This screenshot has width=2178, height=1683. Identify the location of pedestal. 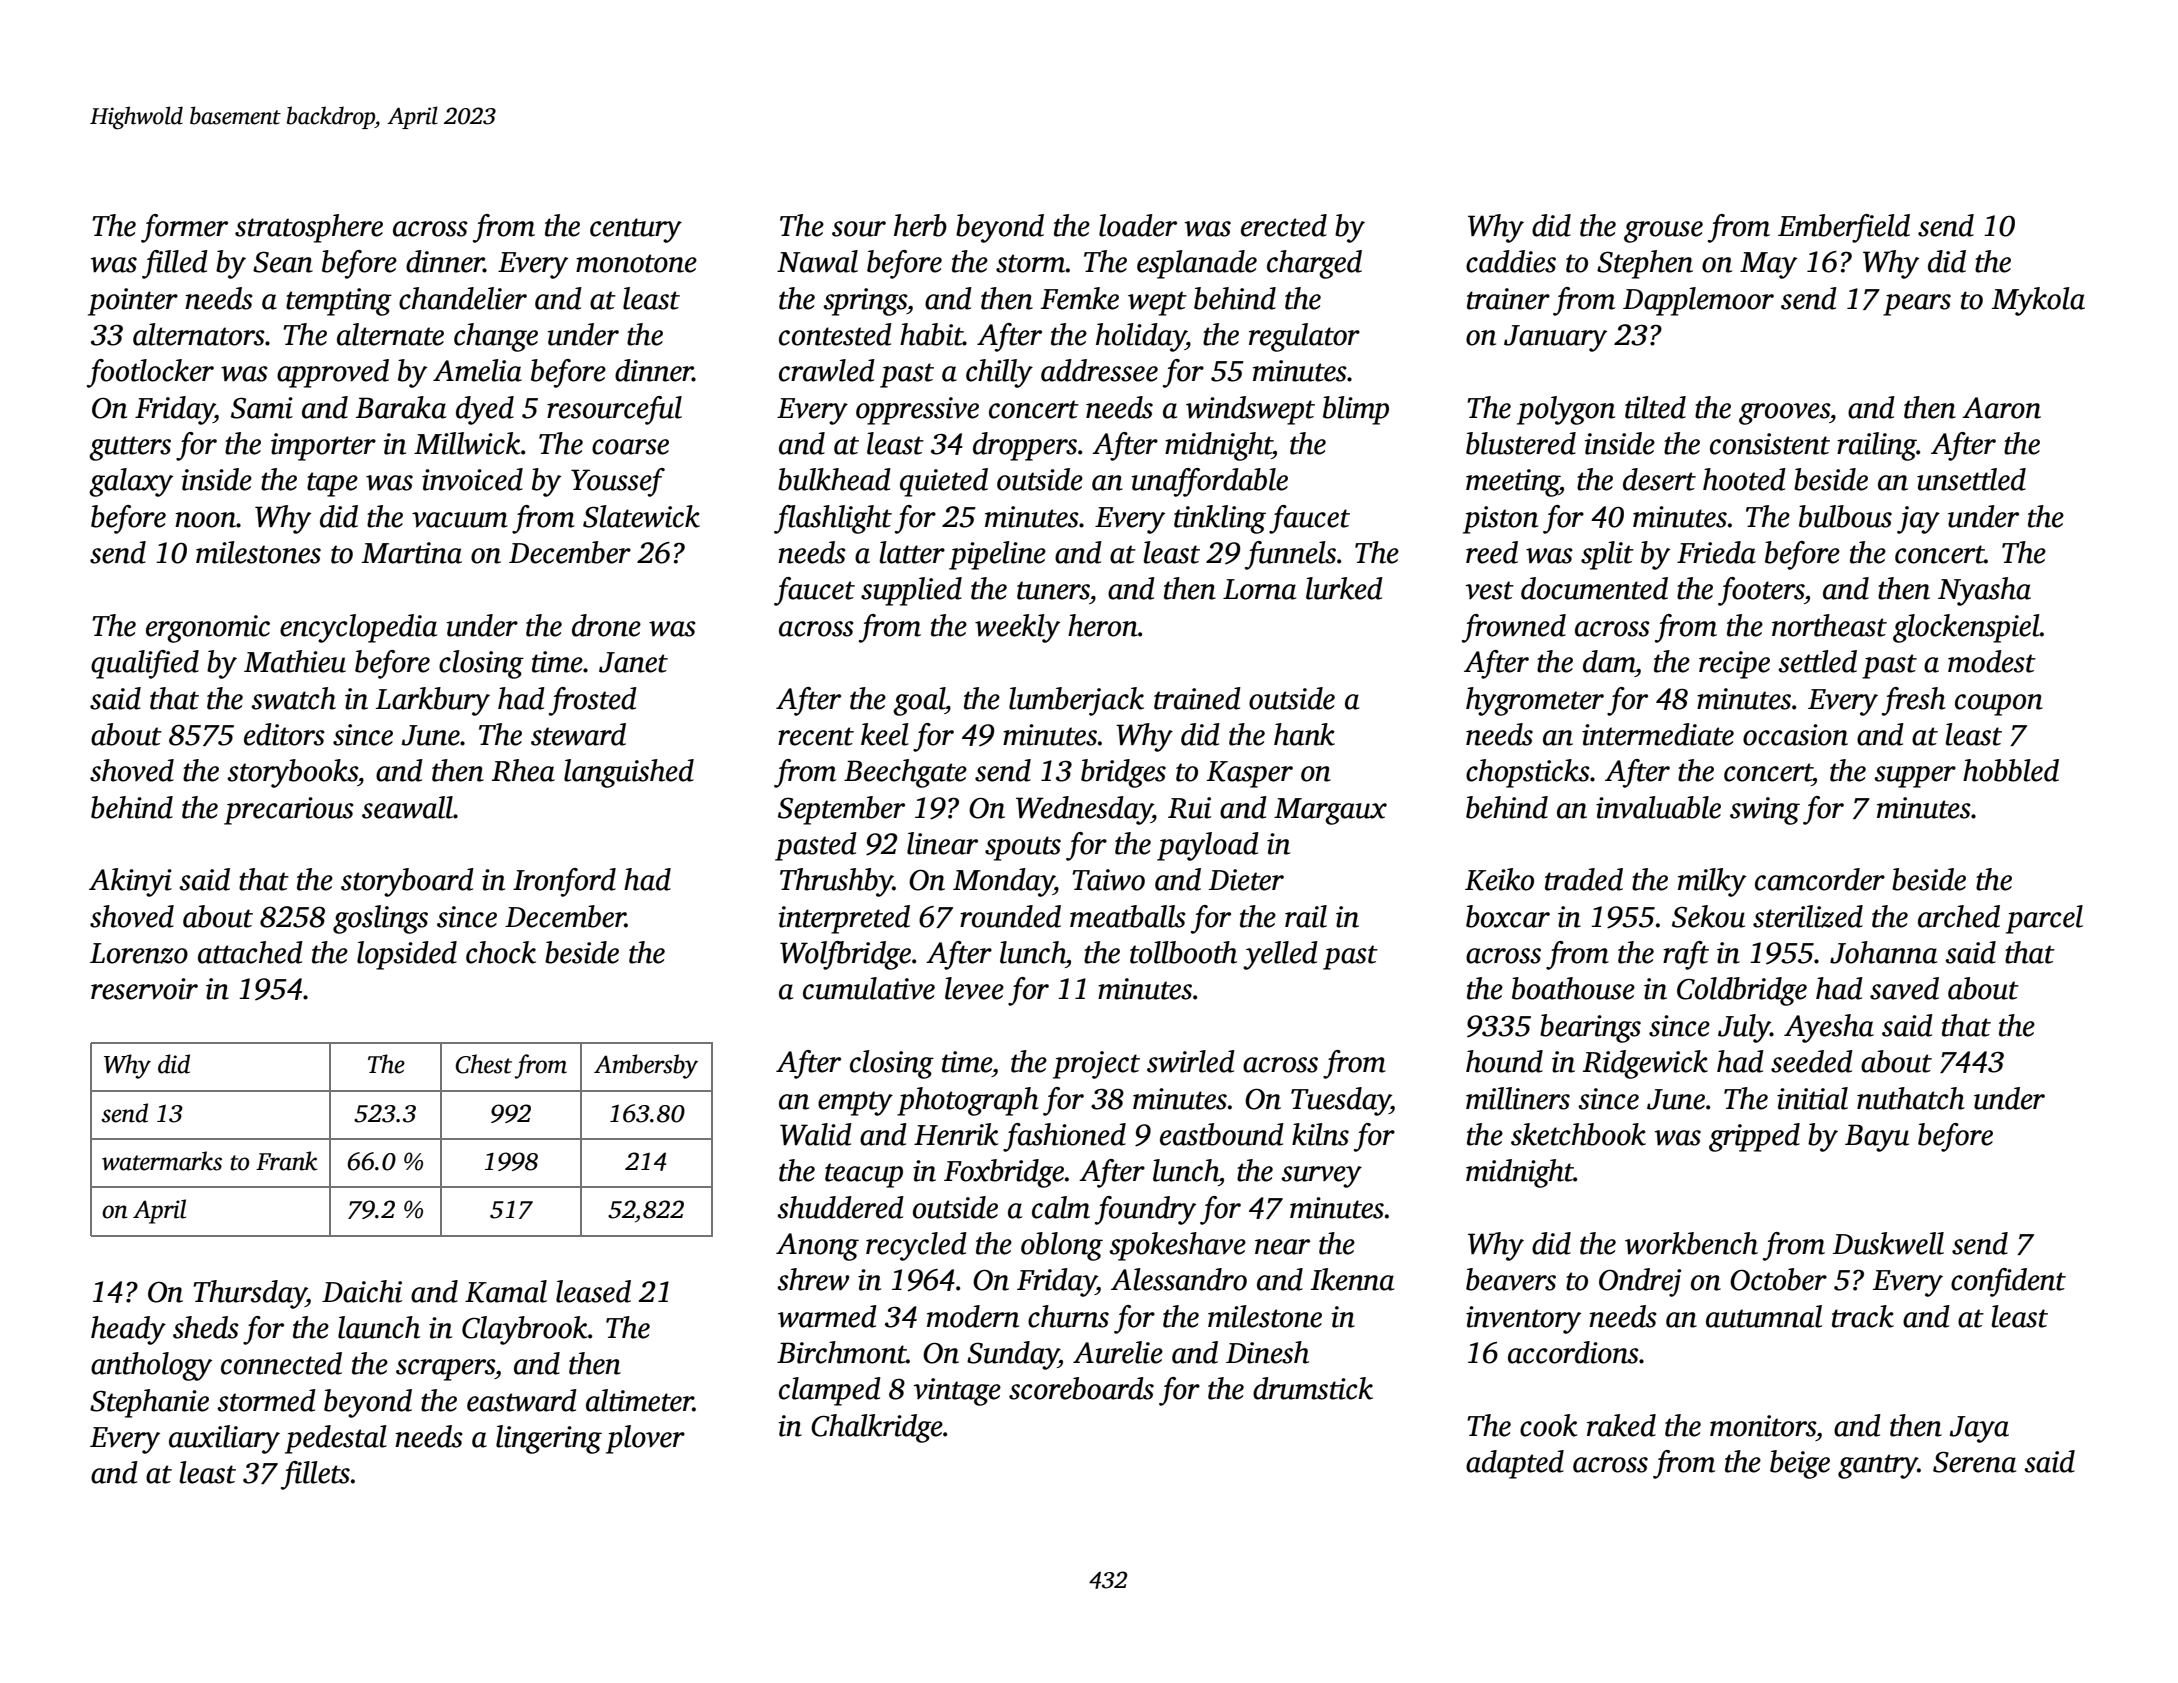
(336, 1439).
